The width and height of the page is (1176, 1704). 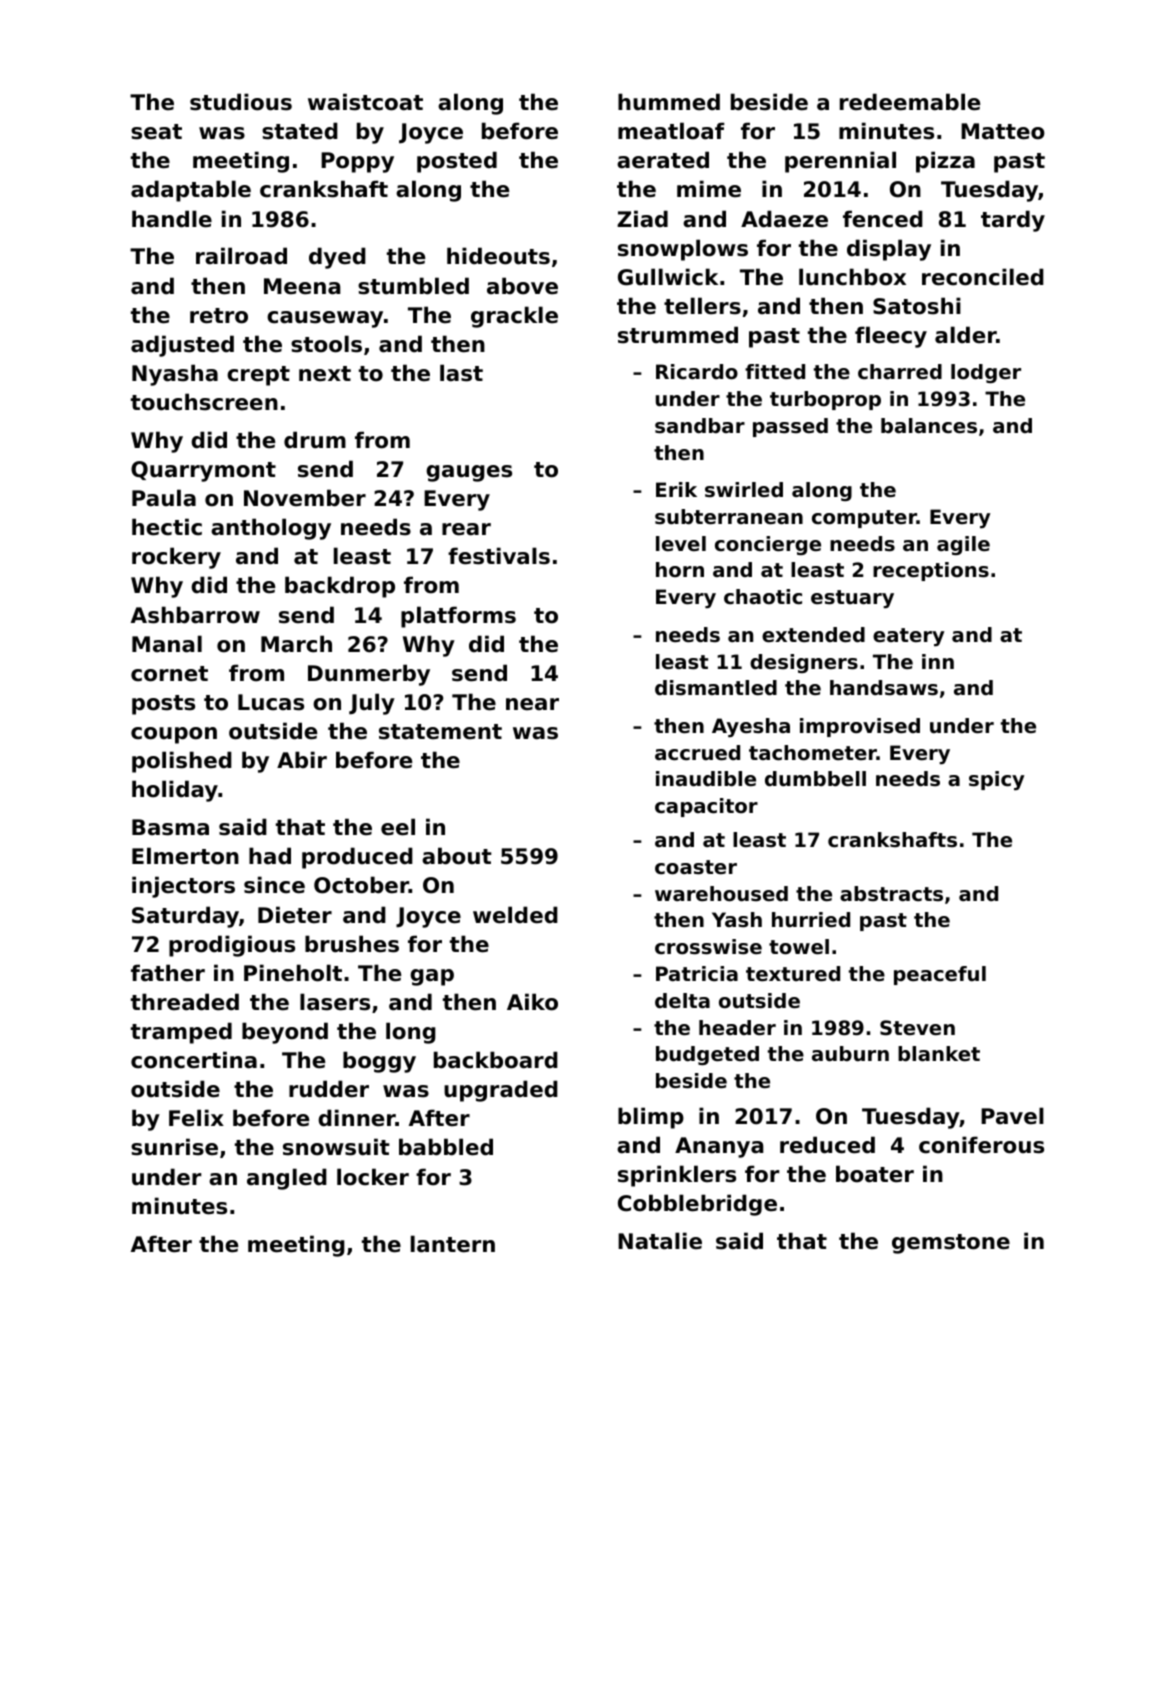 What do you see at coordinates (446, 1147) in the page?
I see `babbled` at bounding box center [446, 1147].
